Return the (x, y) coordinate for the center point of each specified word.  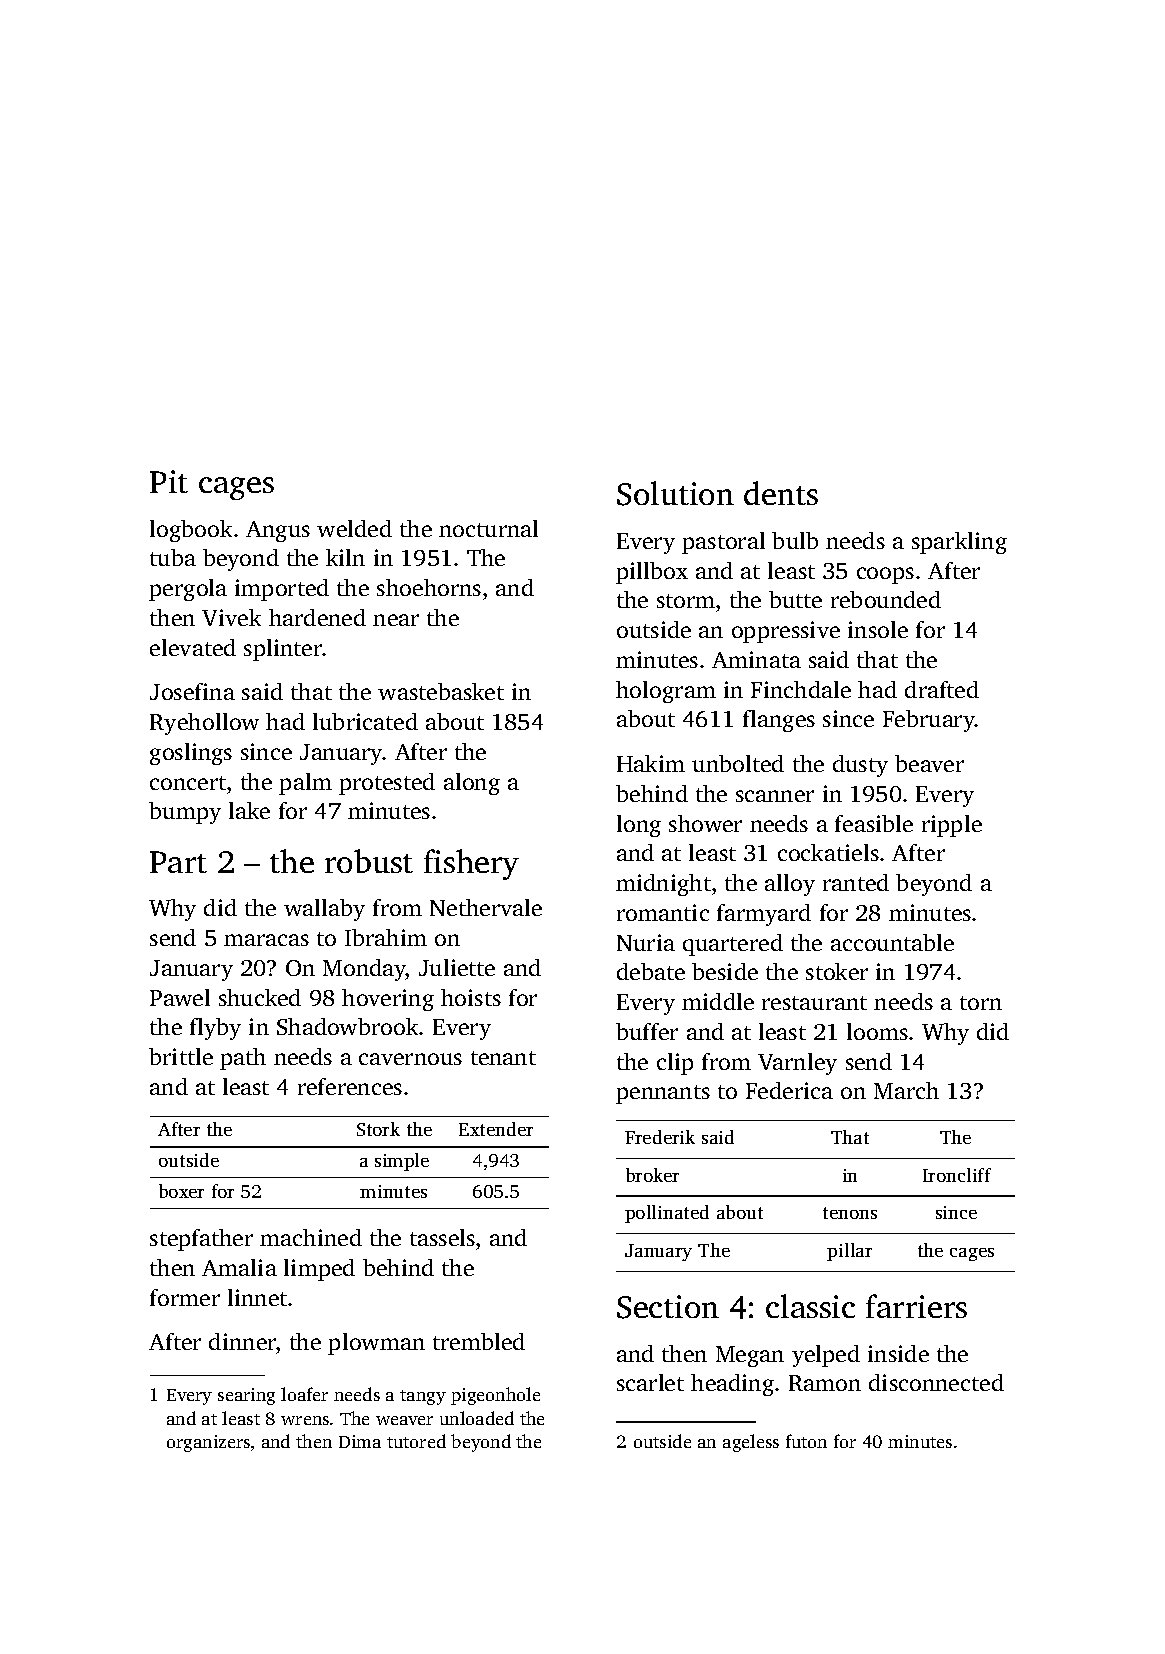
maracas (266, 940)
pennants (663, 1094)
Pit (169, 481)
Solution (675, 493)
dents (781, 493)
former (185, 1297)
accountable (892, 942)
